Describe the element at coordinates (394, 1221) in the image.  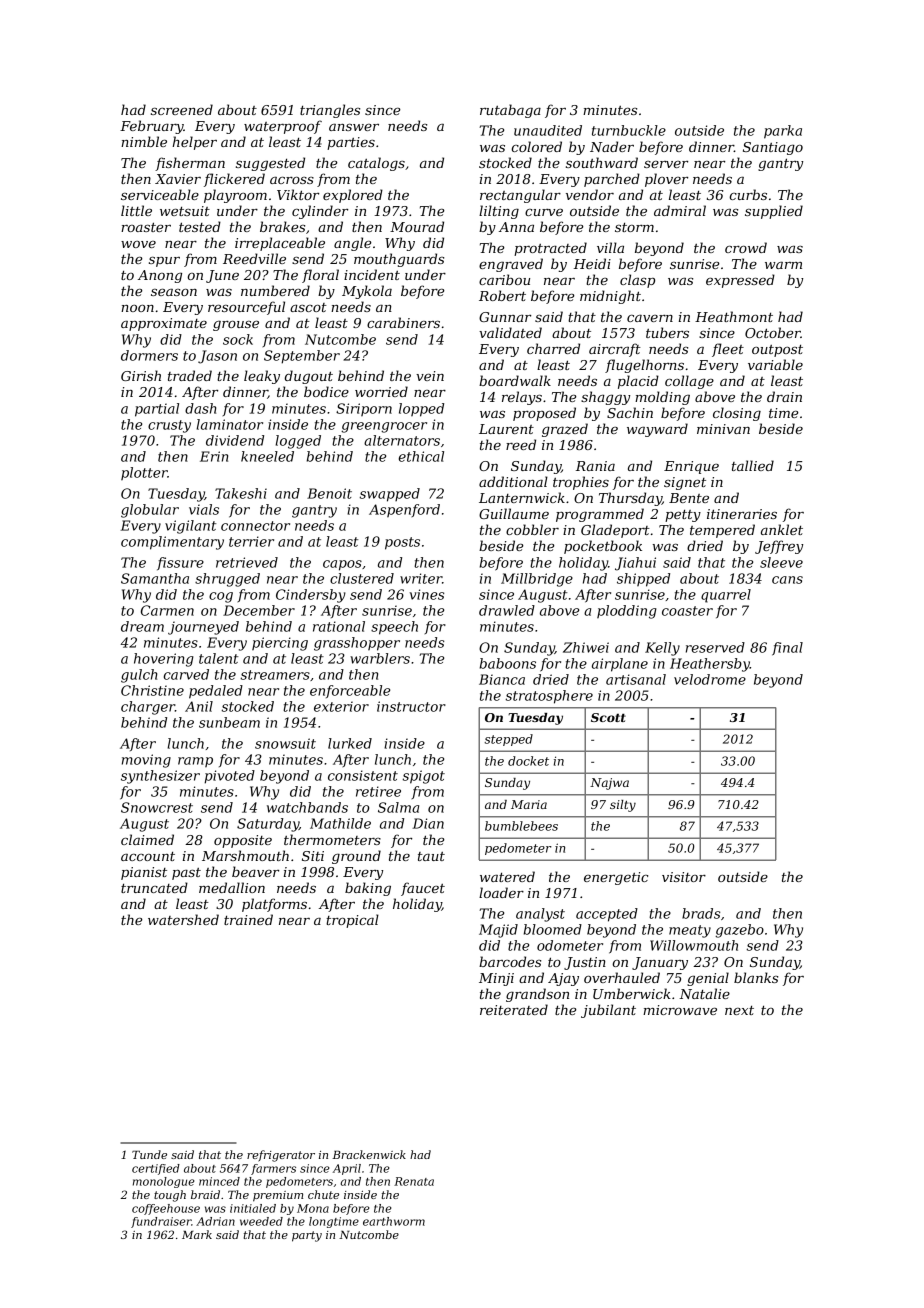
I see `earthworm` at that location.
